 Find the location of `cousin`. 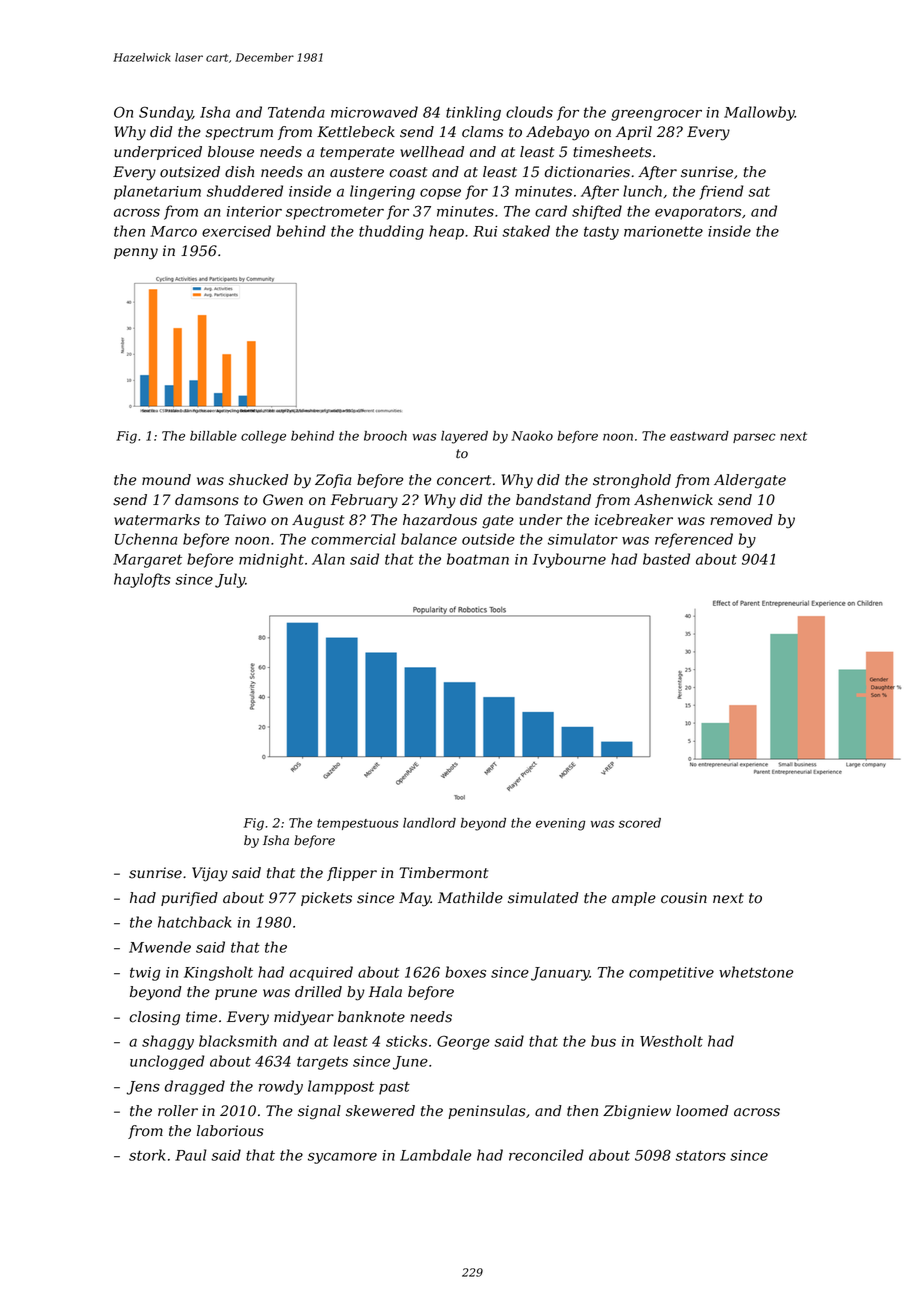

cousin is located at coordinates (684, 898).
